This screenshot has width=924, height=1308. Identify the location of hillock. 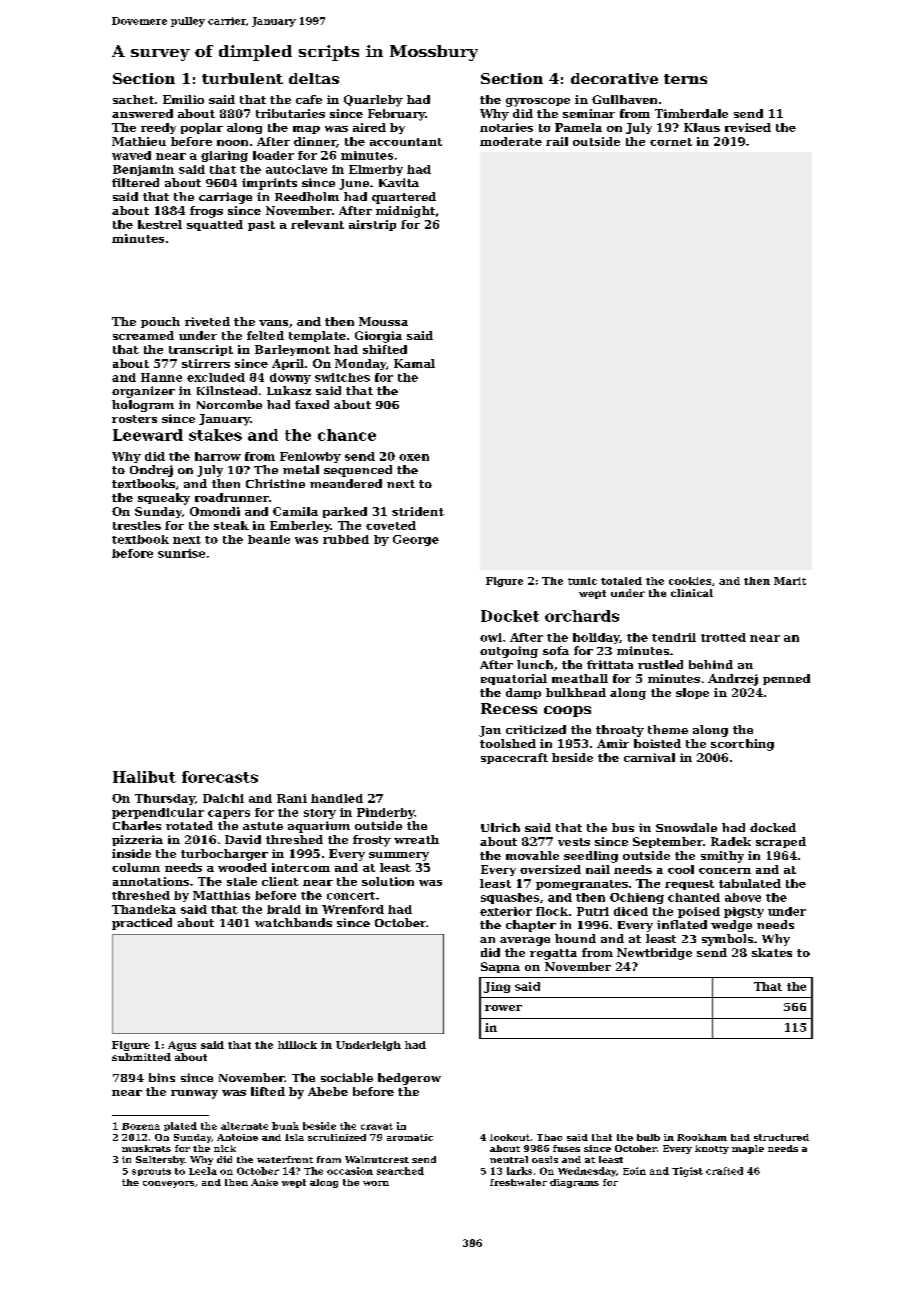
(297, 1045).
